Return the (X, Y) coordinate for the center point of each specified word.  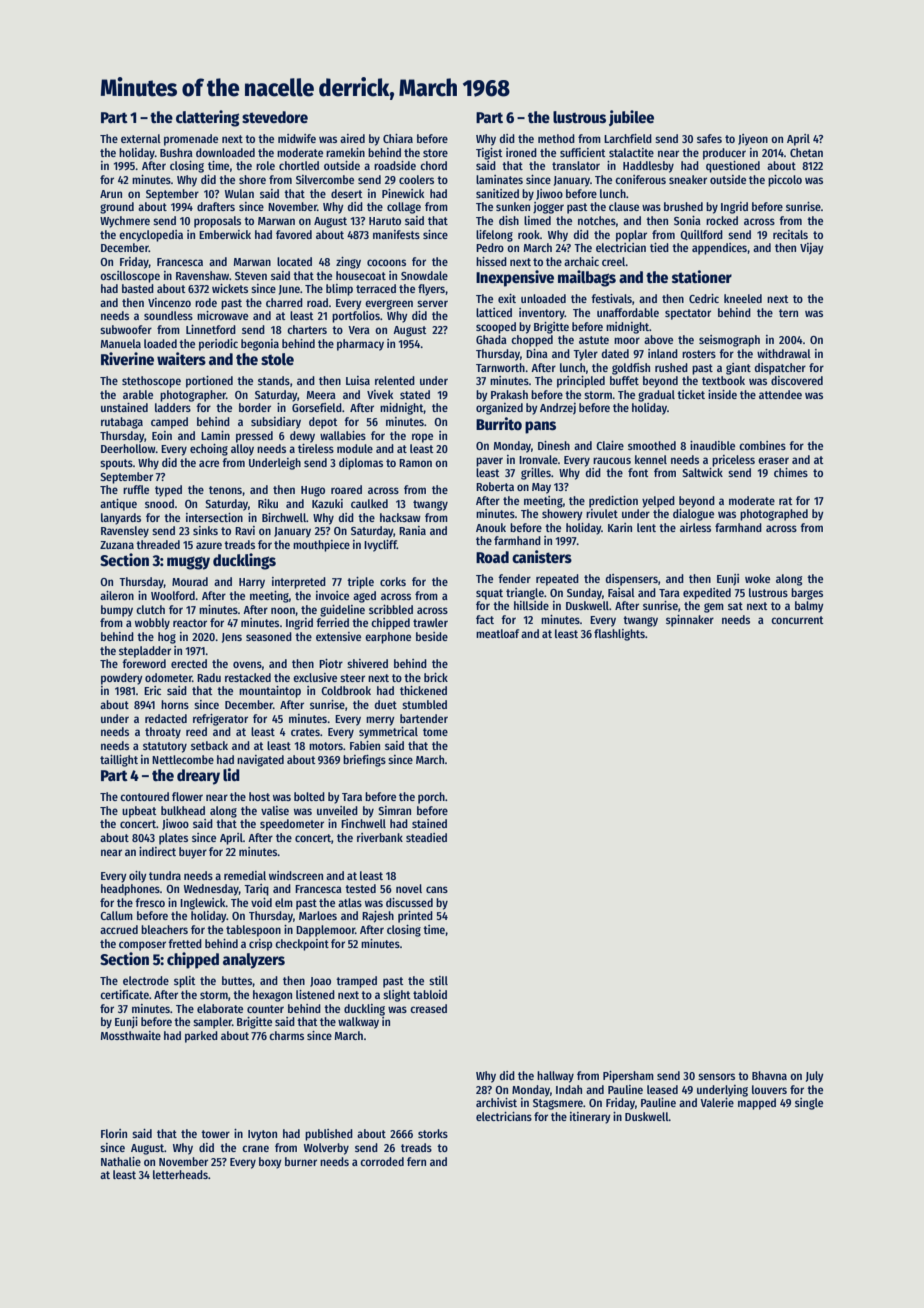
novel (409, 888)
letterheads (180, 1174)
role (265, 165)
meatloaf (497, 633)
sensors (716, 1076)
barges (807, 594)
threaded (158, 544)
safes (709, 138)
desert (347, 193)
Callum (116, 915)
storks (433, 1133)
